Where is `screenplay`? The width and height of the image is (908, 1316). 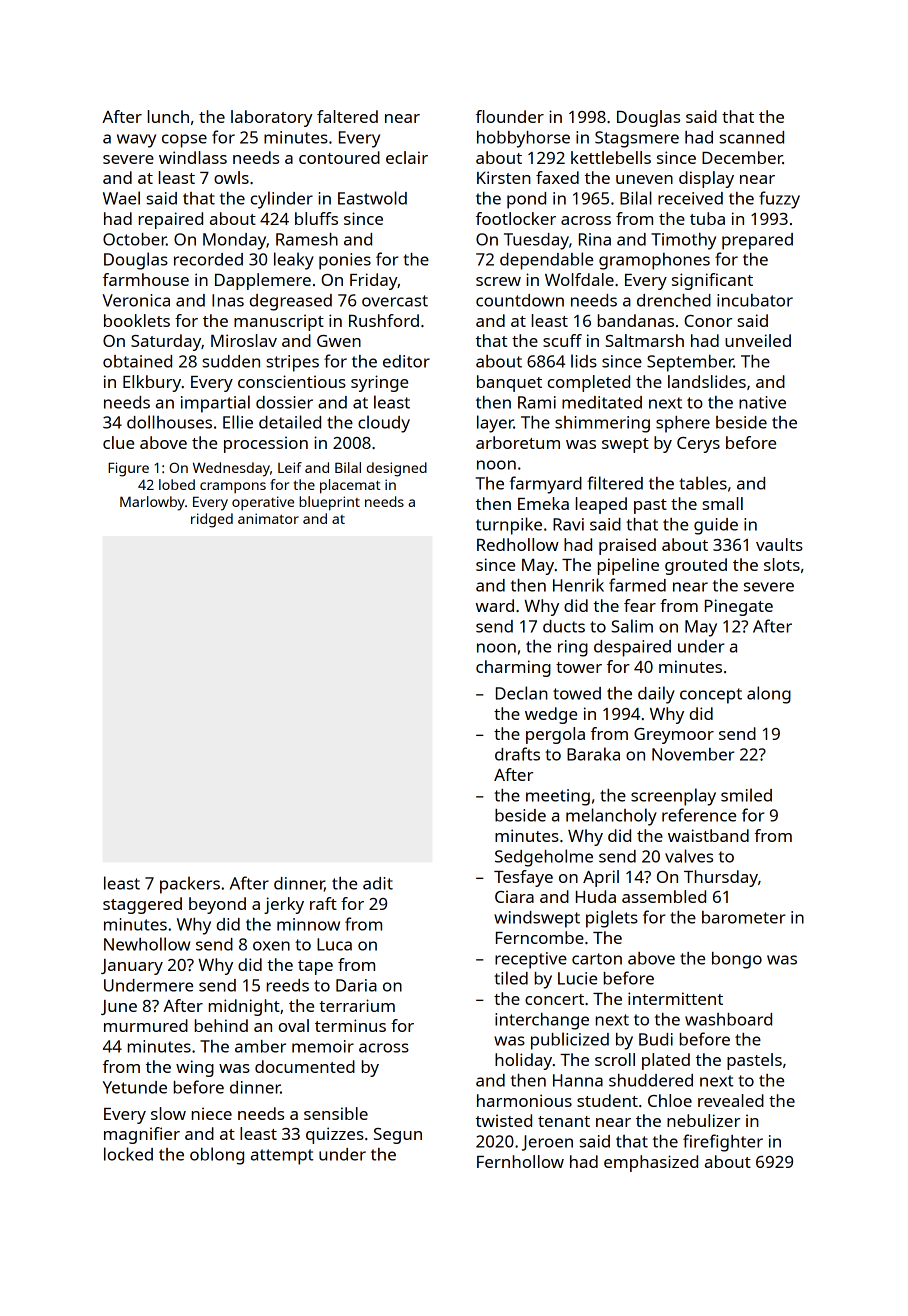 screenplay is located at coordinates (673, 797).
